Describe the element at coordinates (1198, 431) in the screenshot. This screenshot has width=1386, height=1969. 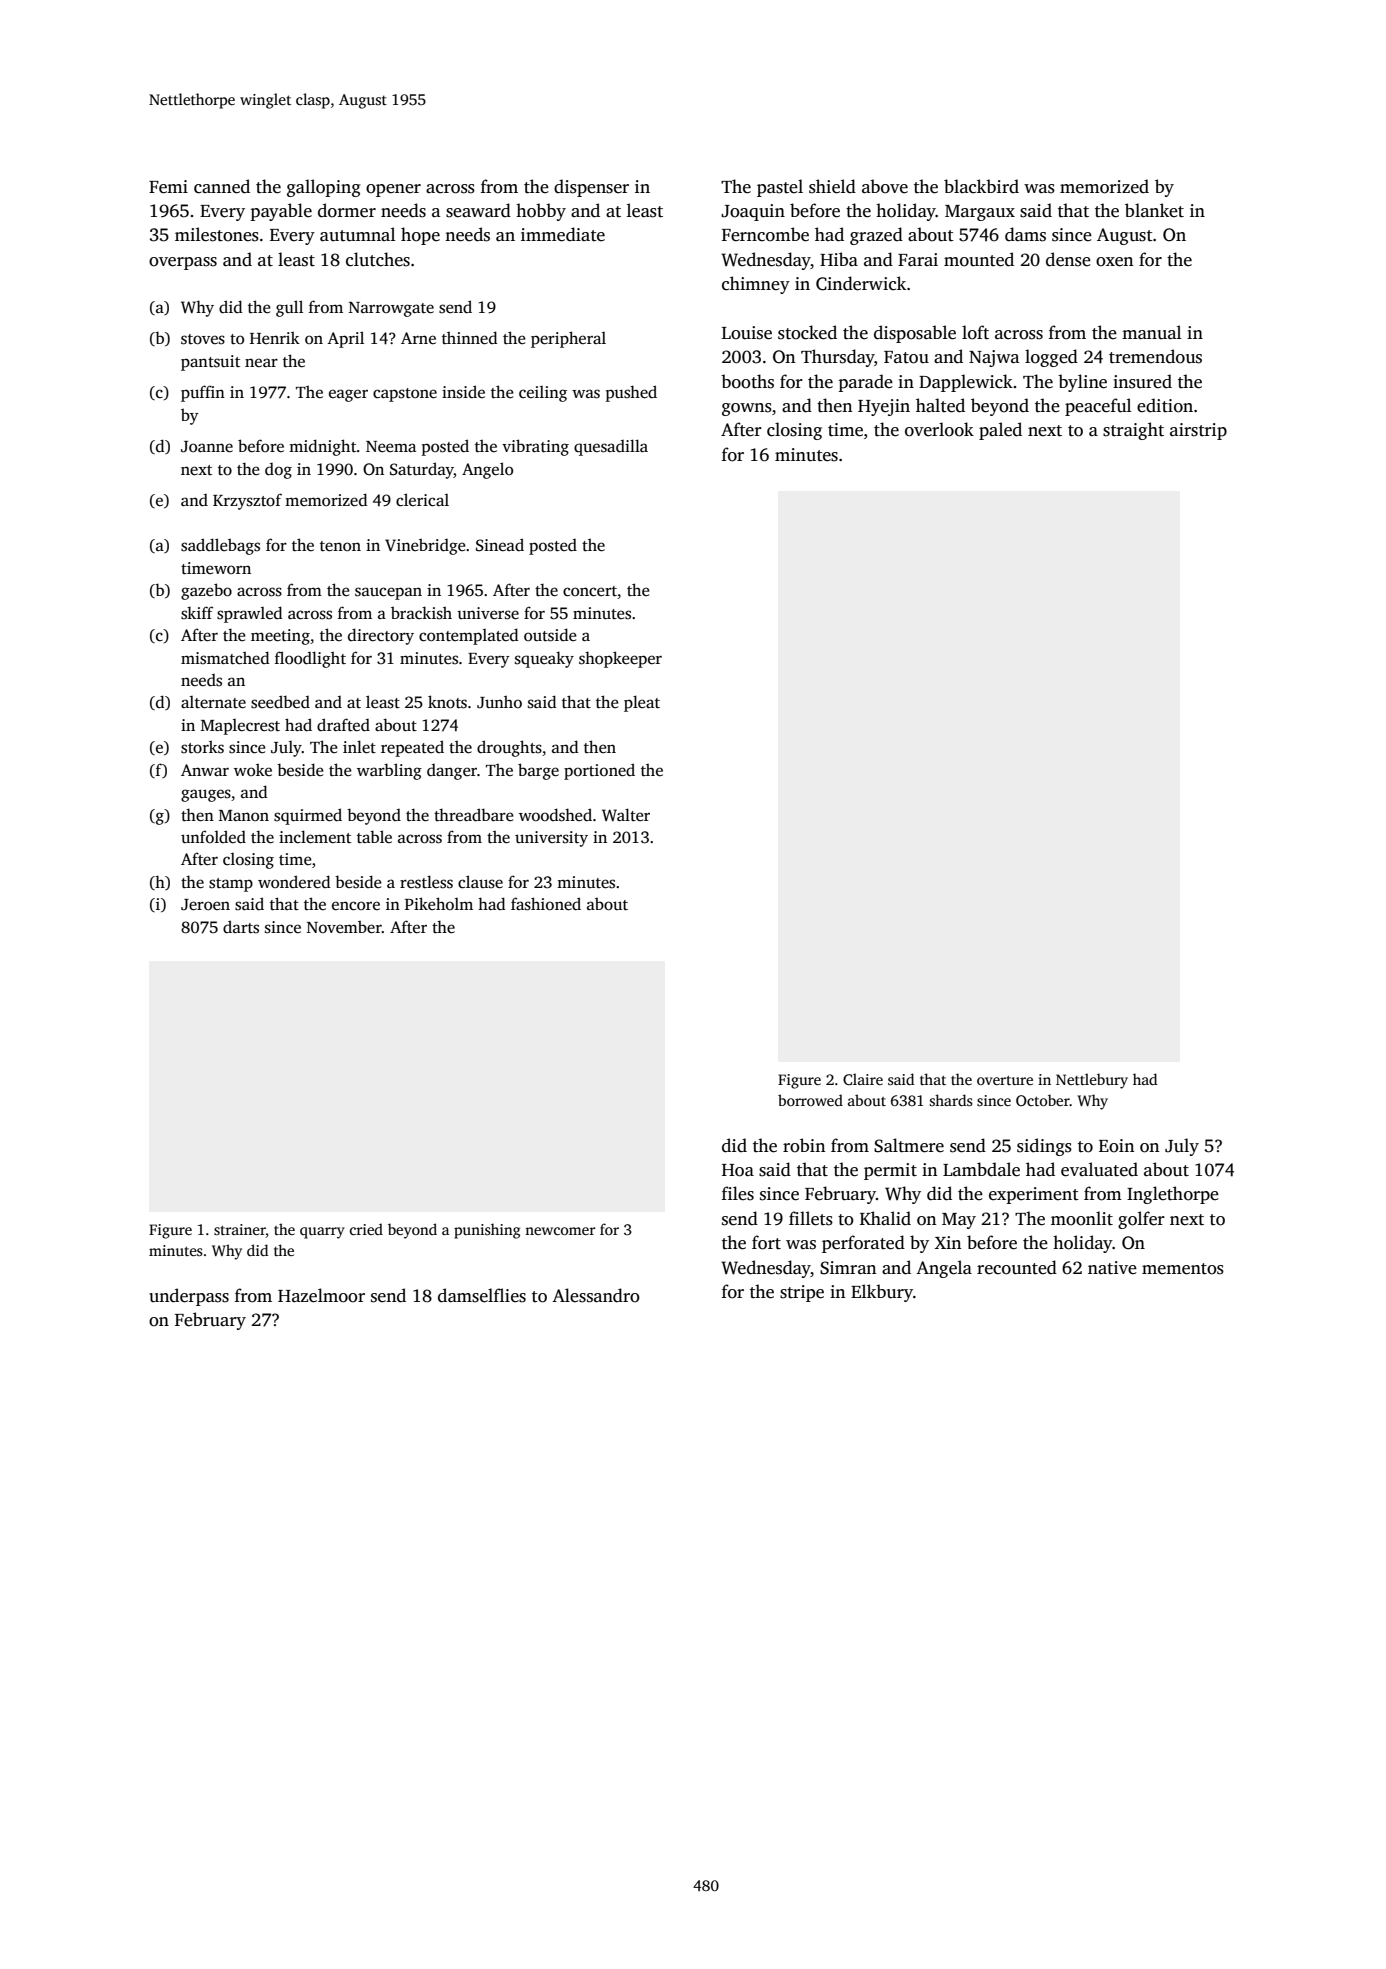
I see `airstrip` at that location.
